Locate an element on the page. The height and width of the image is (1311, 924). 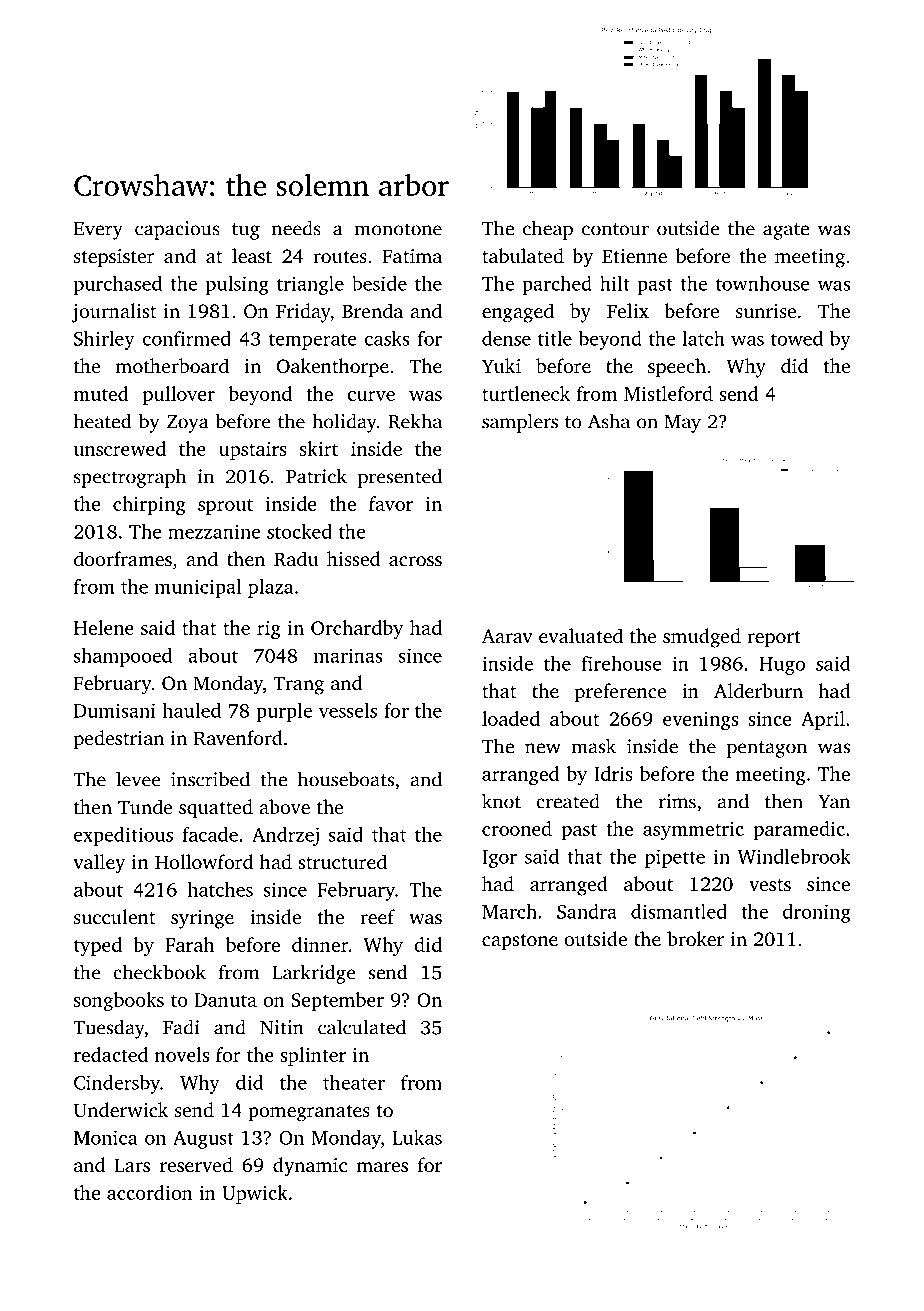
droning is located at coordinates (817, 913).
